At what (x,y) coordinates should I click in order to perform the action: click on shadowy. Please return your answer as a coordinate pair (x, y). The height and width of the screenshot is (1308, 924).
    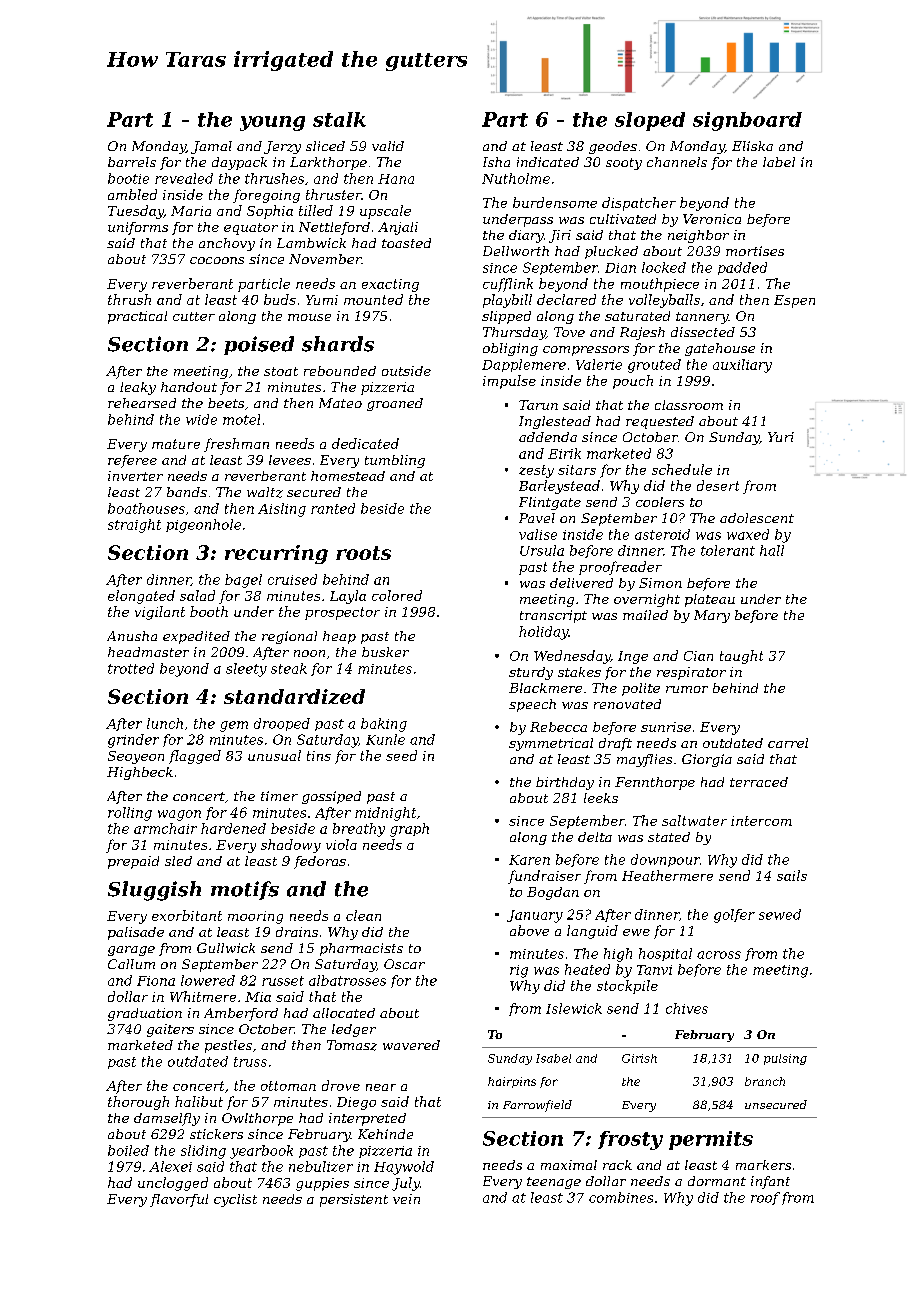
    Looking at the image, I should click on (291, 846).
